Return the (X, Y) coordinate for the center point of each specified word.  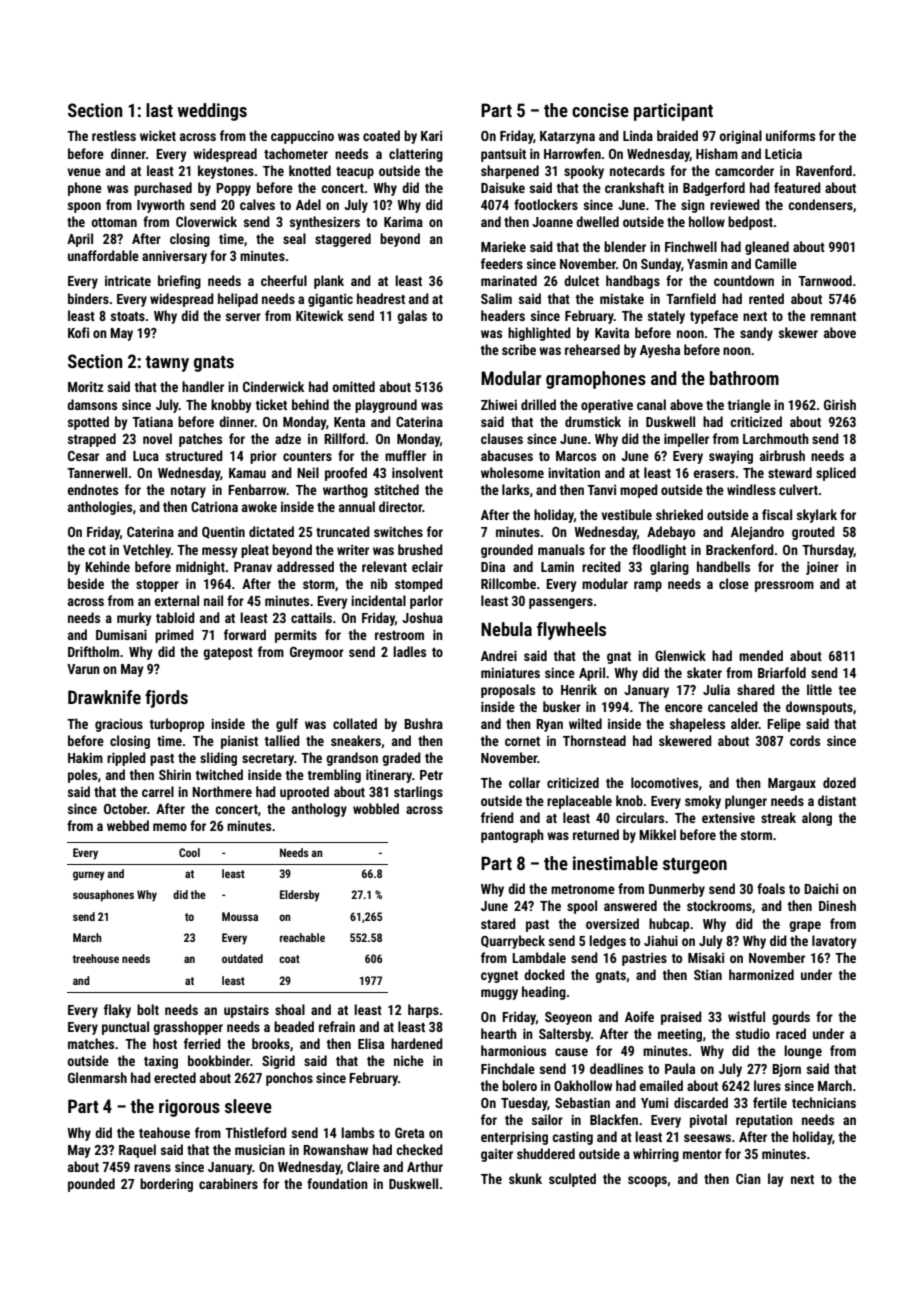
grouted (813, 533)
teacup (355, 173)
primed (174, 636)
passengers (561, 603)
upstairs (246, 1011)
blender (625, 246)
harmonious (513, 1050)
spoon (84, 207)
